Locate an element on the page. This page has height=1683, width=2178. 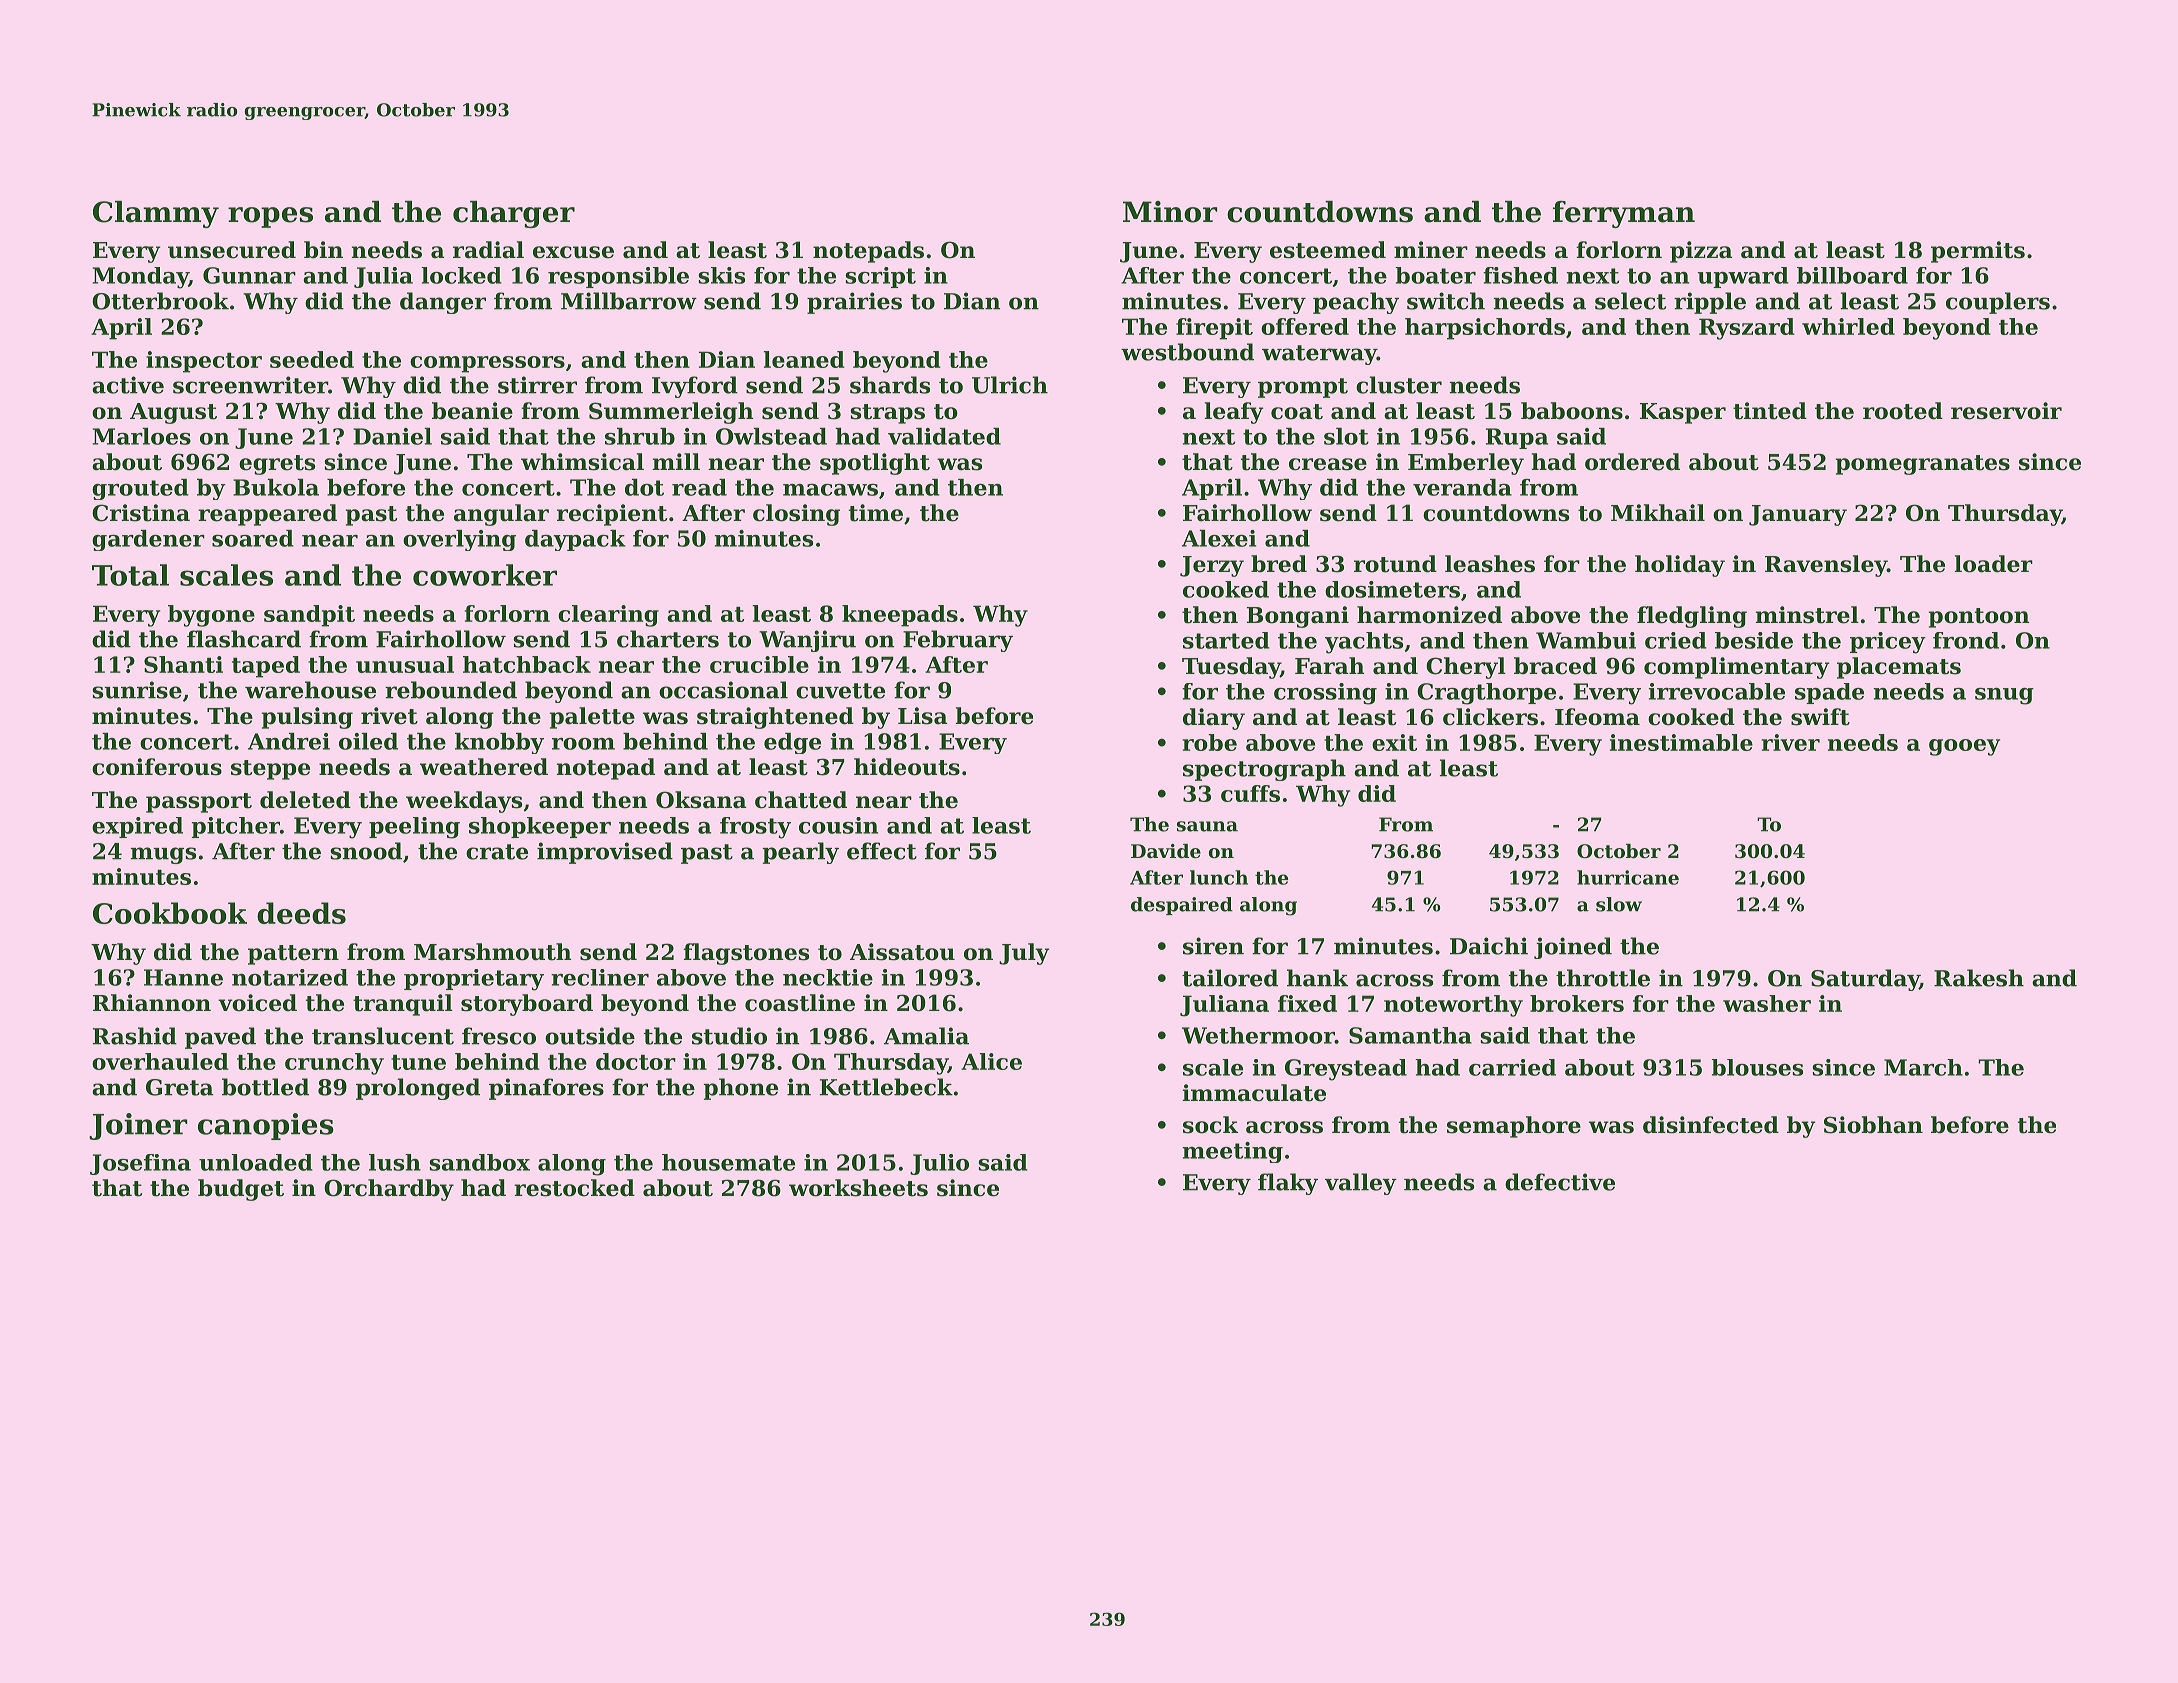
Rakesh is located at coordinates (1979, 978).
